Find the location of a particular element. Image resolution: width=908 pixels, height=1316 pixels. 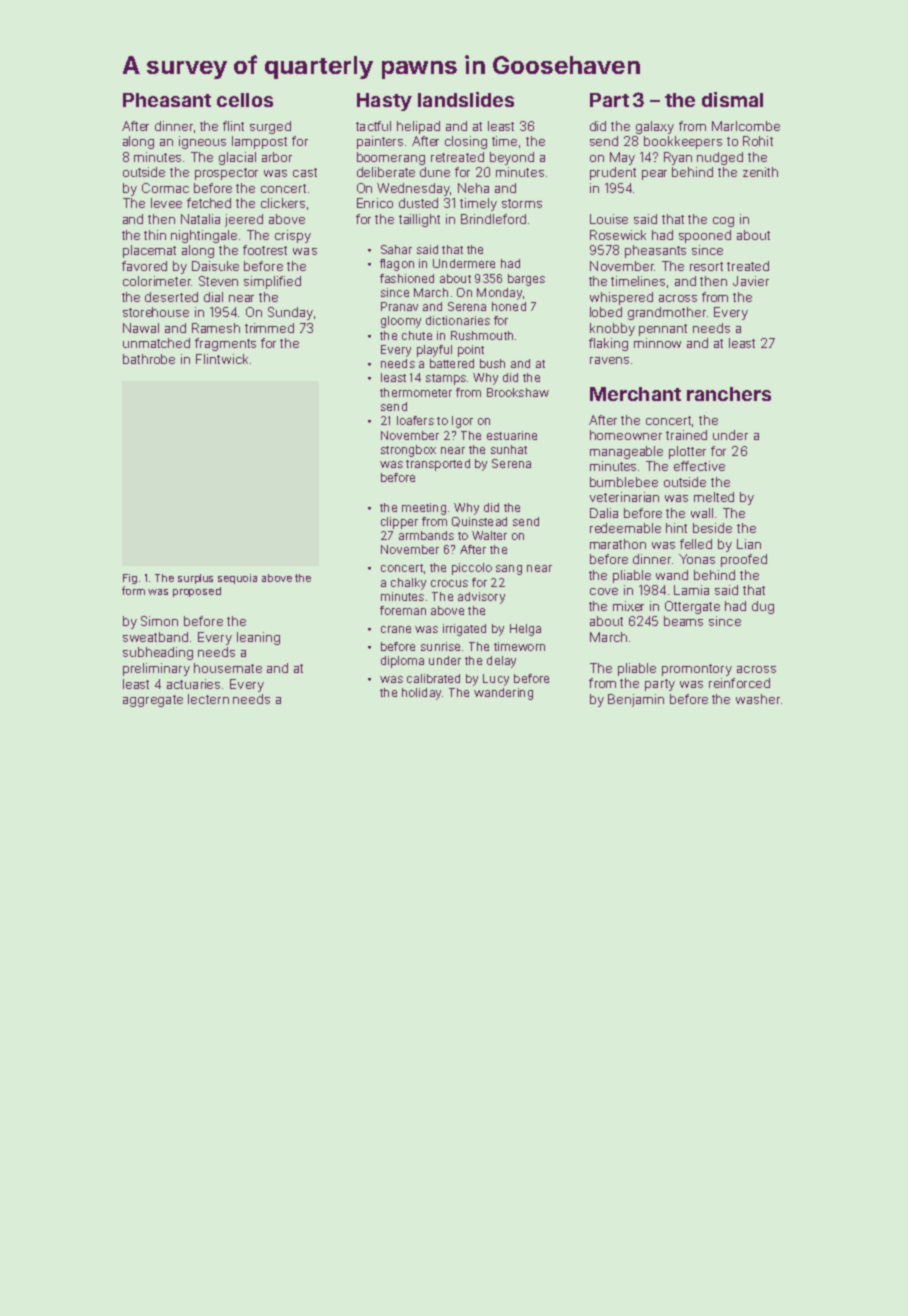

calibrated is located at coordinates (433, 678).
